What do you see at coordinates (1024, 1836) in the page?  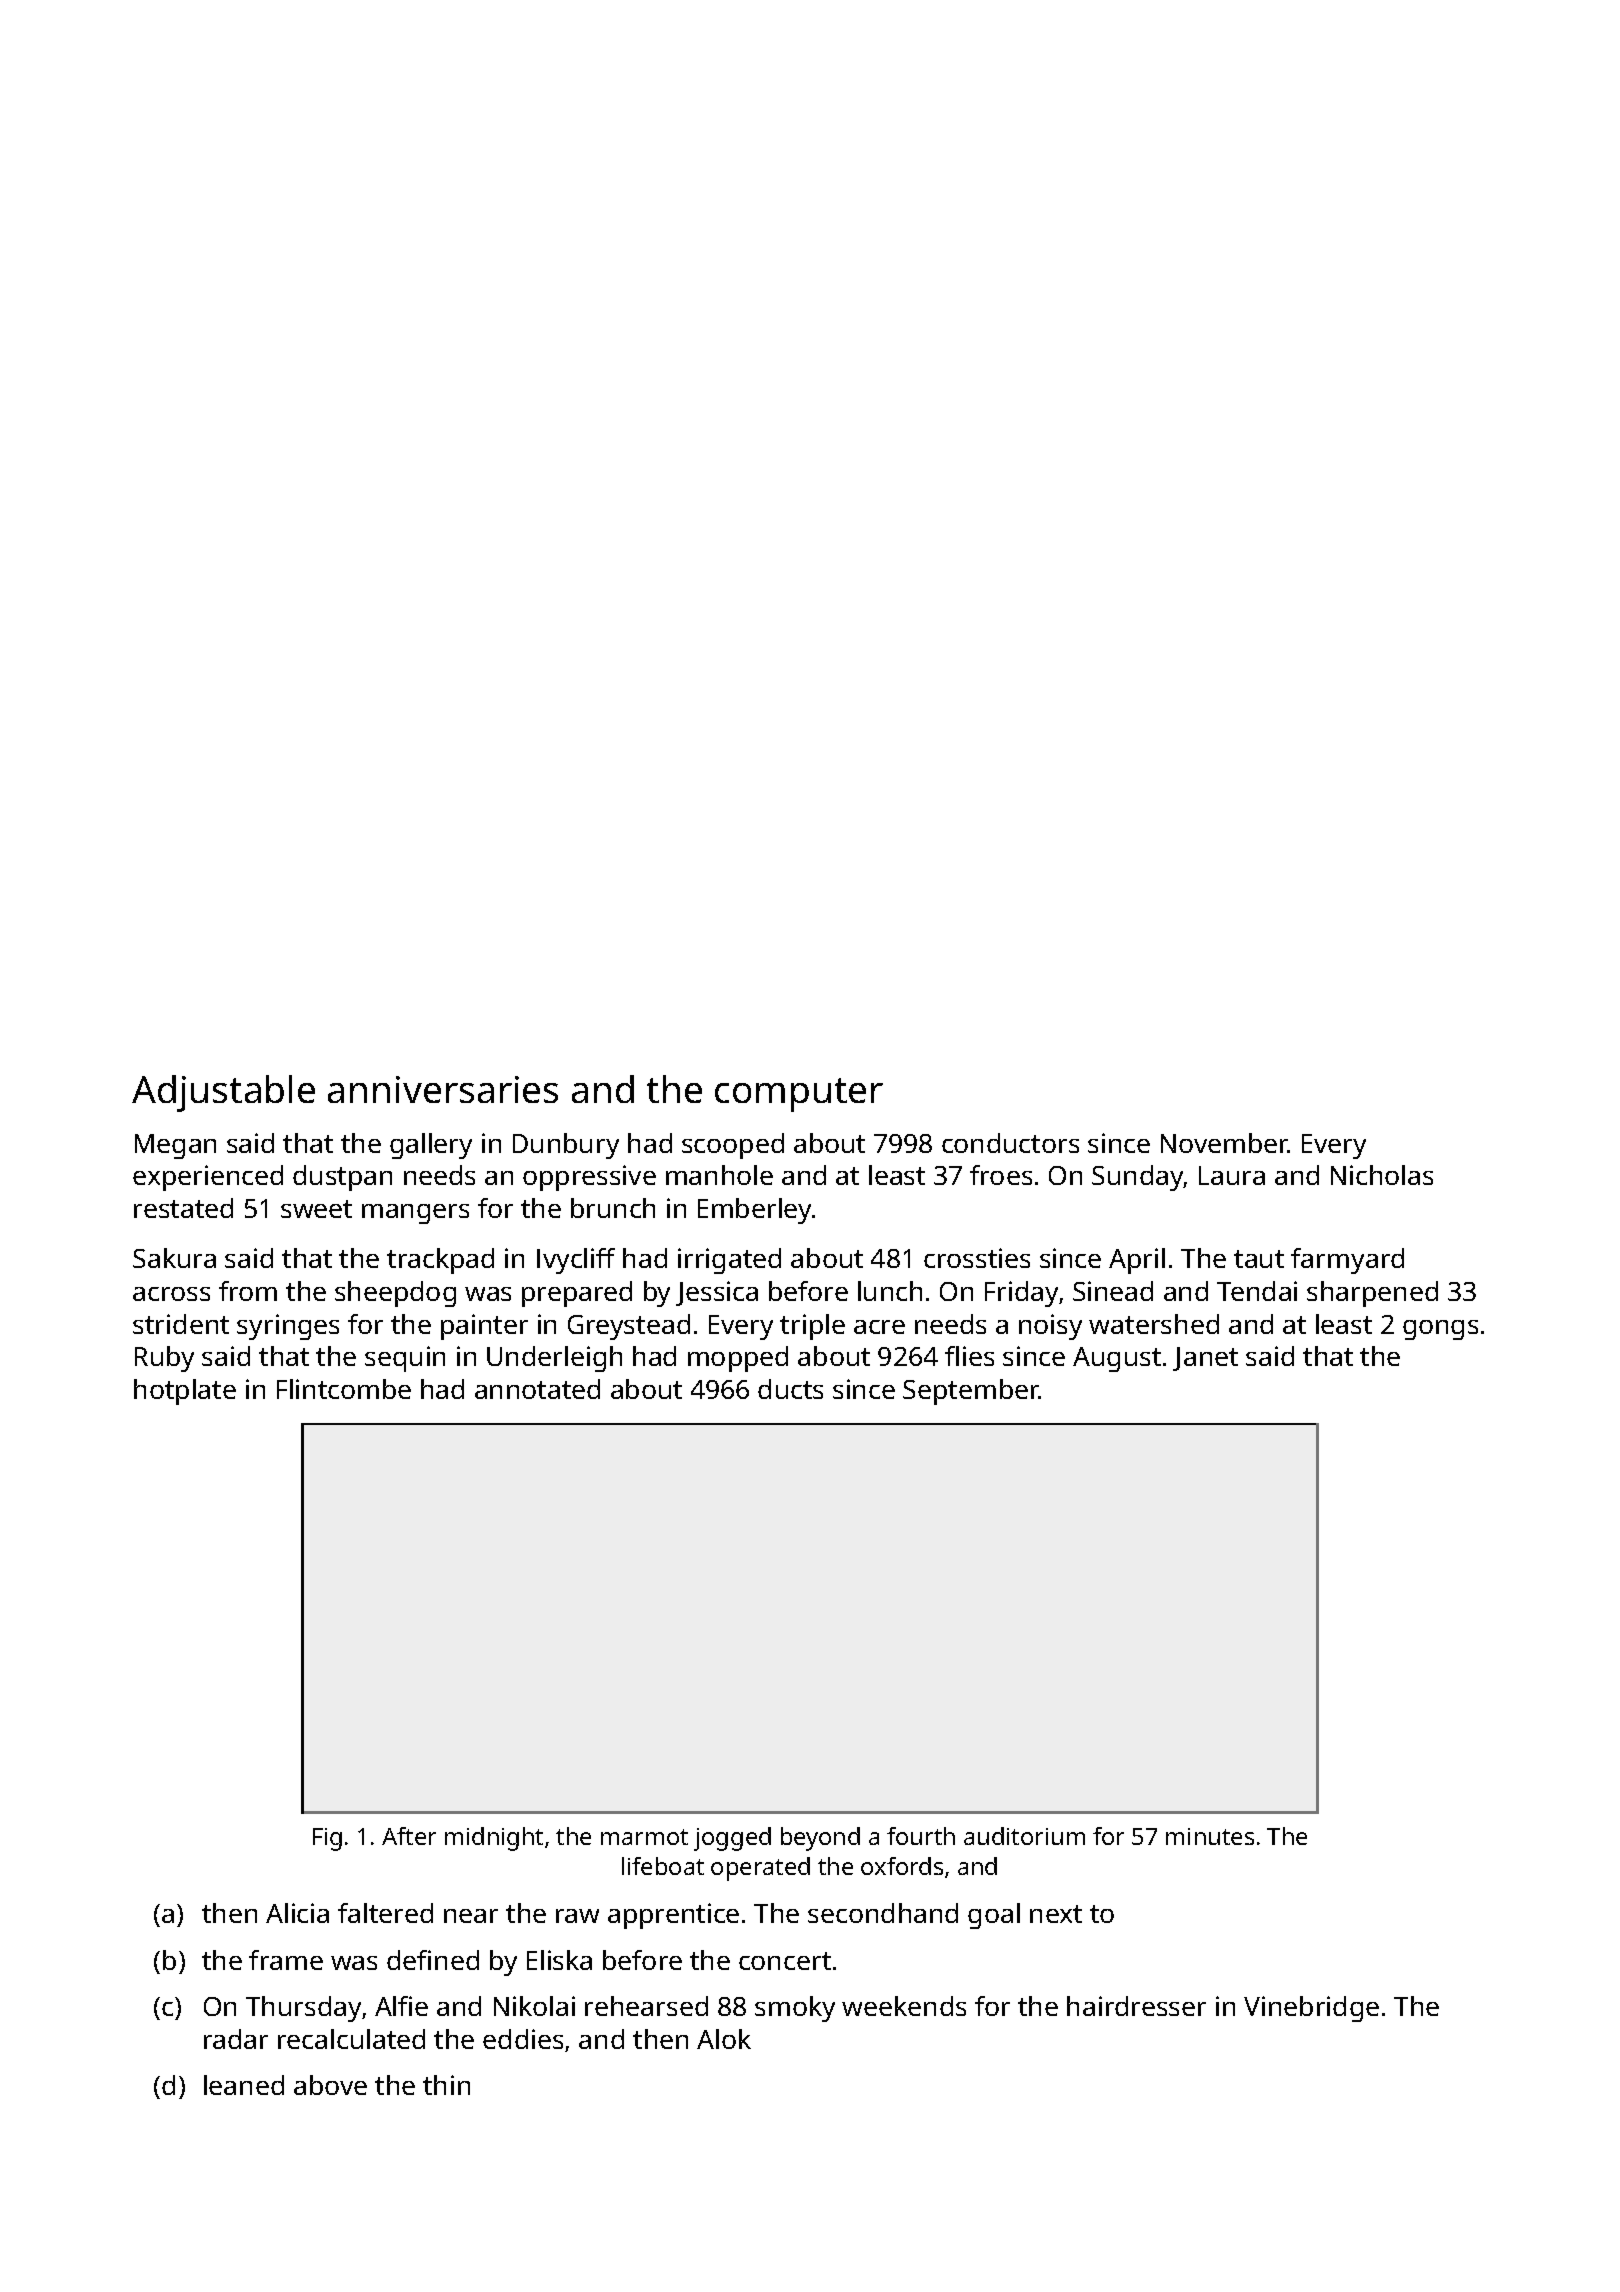 I see `auditorium` at bounding box center [1024, 1836].
